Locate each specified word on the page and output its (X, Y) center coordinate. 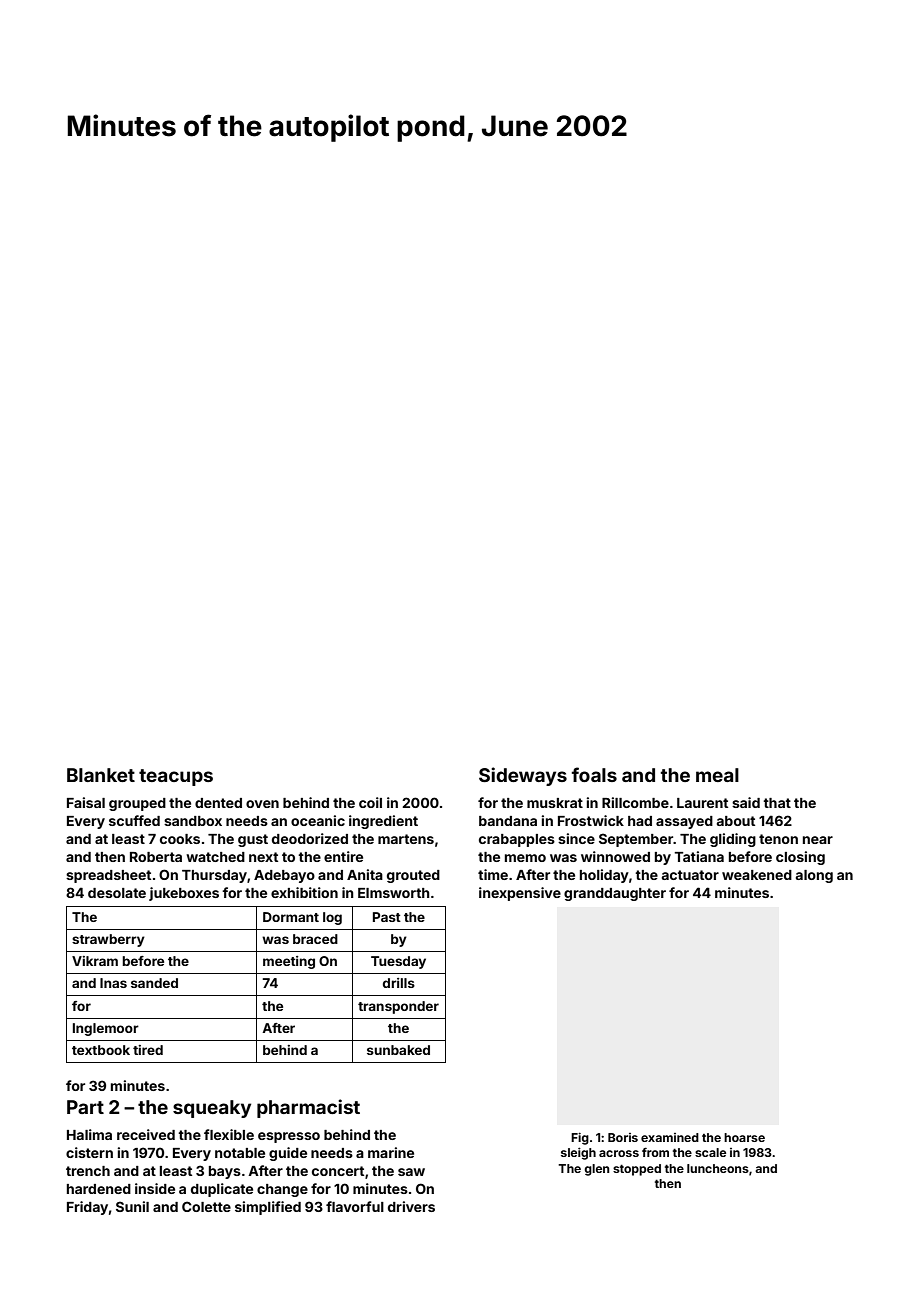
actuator (690, 875)
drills (399, 983)
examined (670, 1137)
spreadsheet (108, 876)
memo (525, 858)
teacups (176, 777)
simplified (268, 1208)
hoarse (744, 1137)
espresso (289, 1137)
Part (85, 1107)
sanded (154, 983)
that (777, 803)
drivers (411, 1206)
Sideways (523, 776)
